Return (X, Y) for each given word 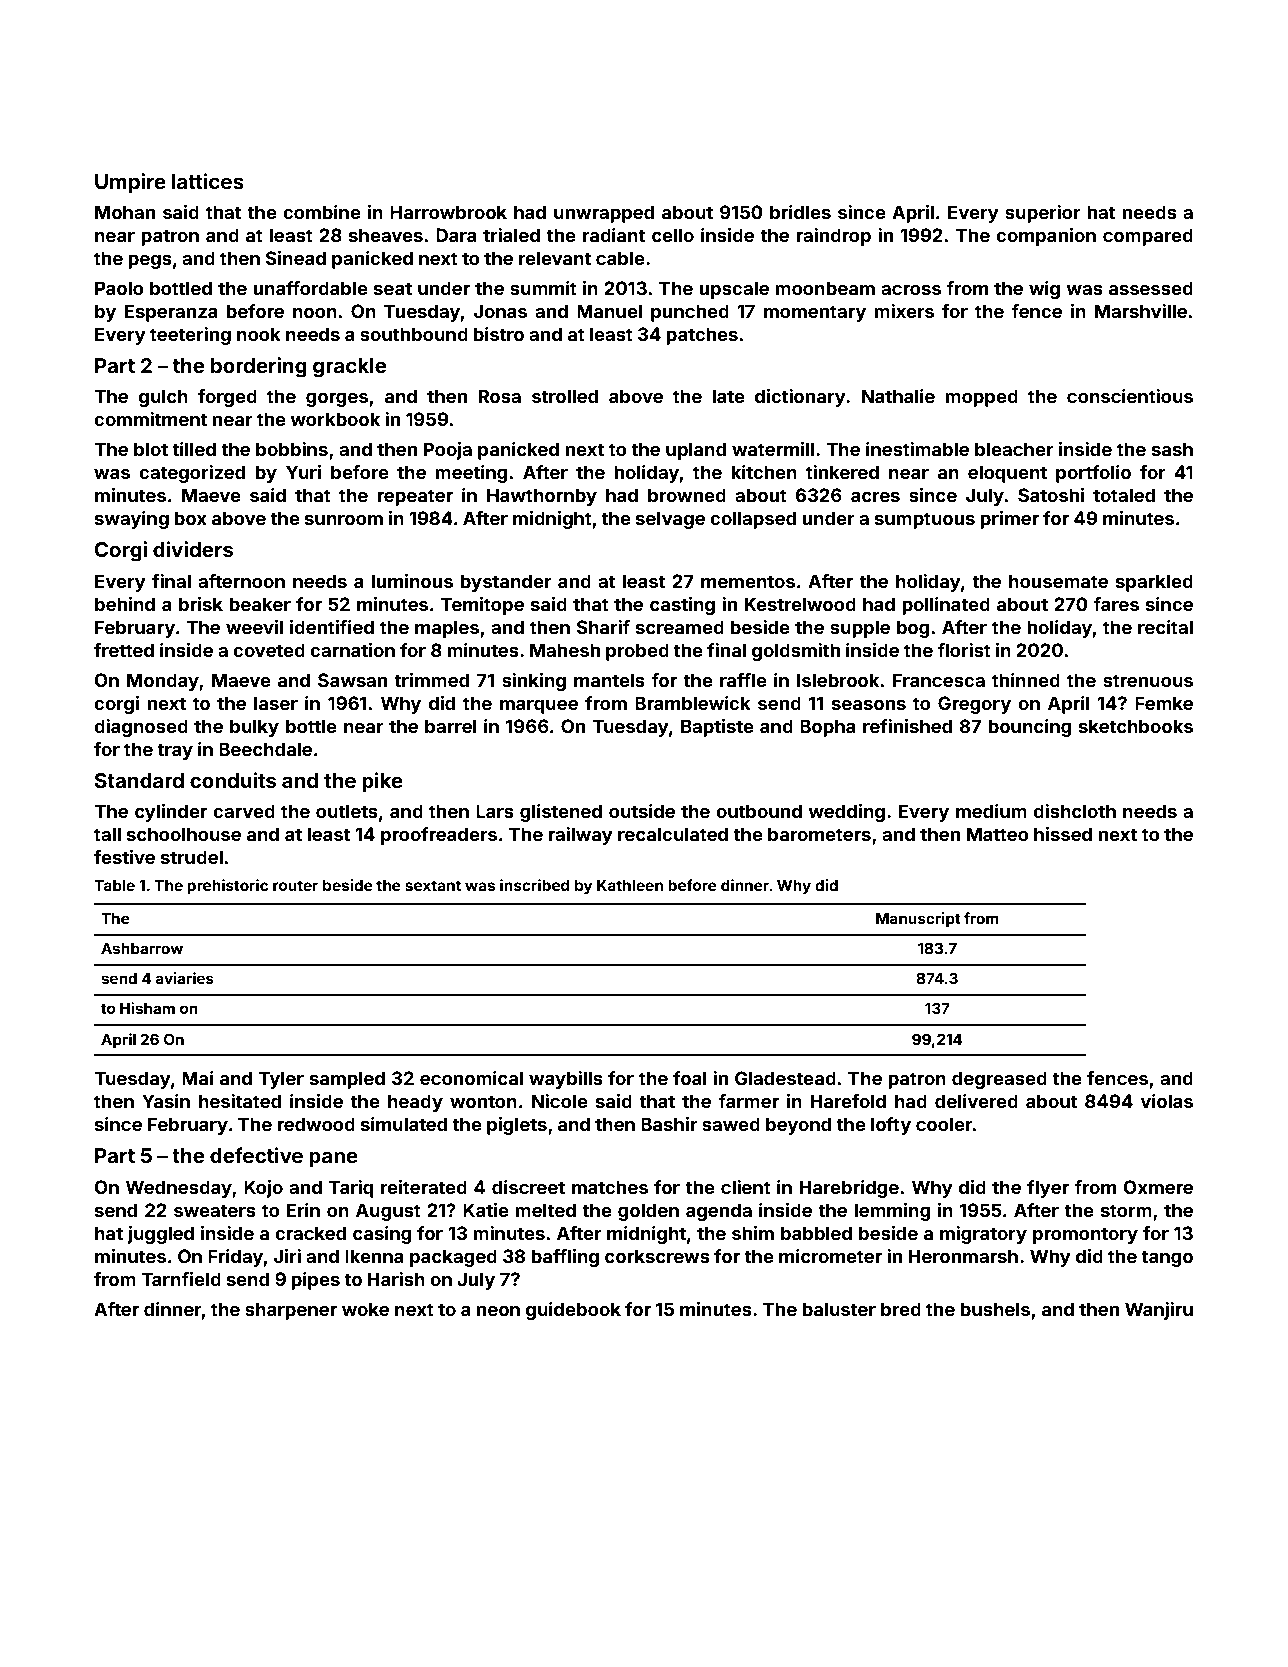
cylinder (171, 813)
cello (673, 235)
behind (125, 604)
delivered (976, 1101)
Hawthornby (542, 497)
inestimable (917, 449)
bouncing (1030, 728)
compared (1148, 237)
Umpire (130, 183)
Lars (495, 811)
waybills (566, 1080)
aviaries (185, 978)
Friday (235, 1258)
